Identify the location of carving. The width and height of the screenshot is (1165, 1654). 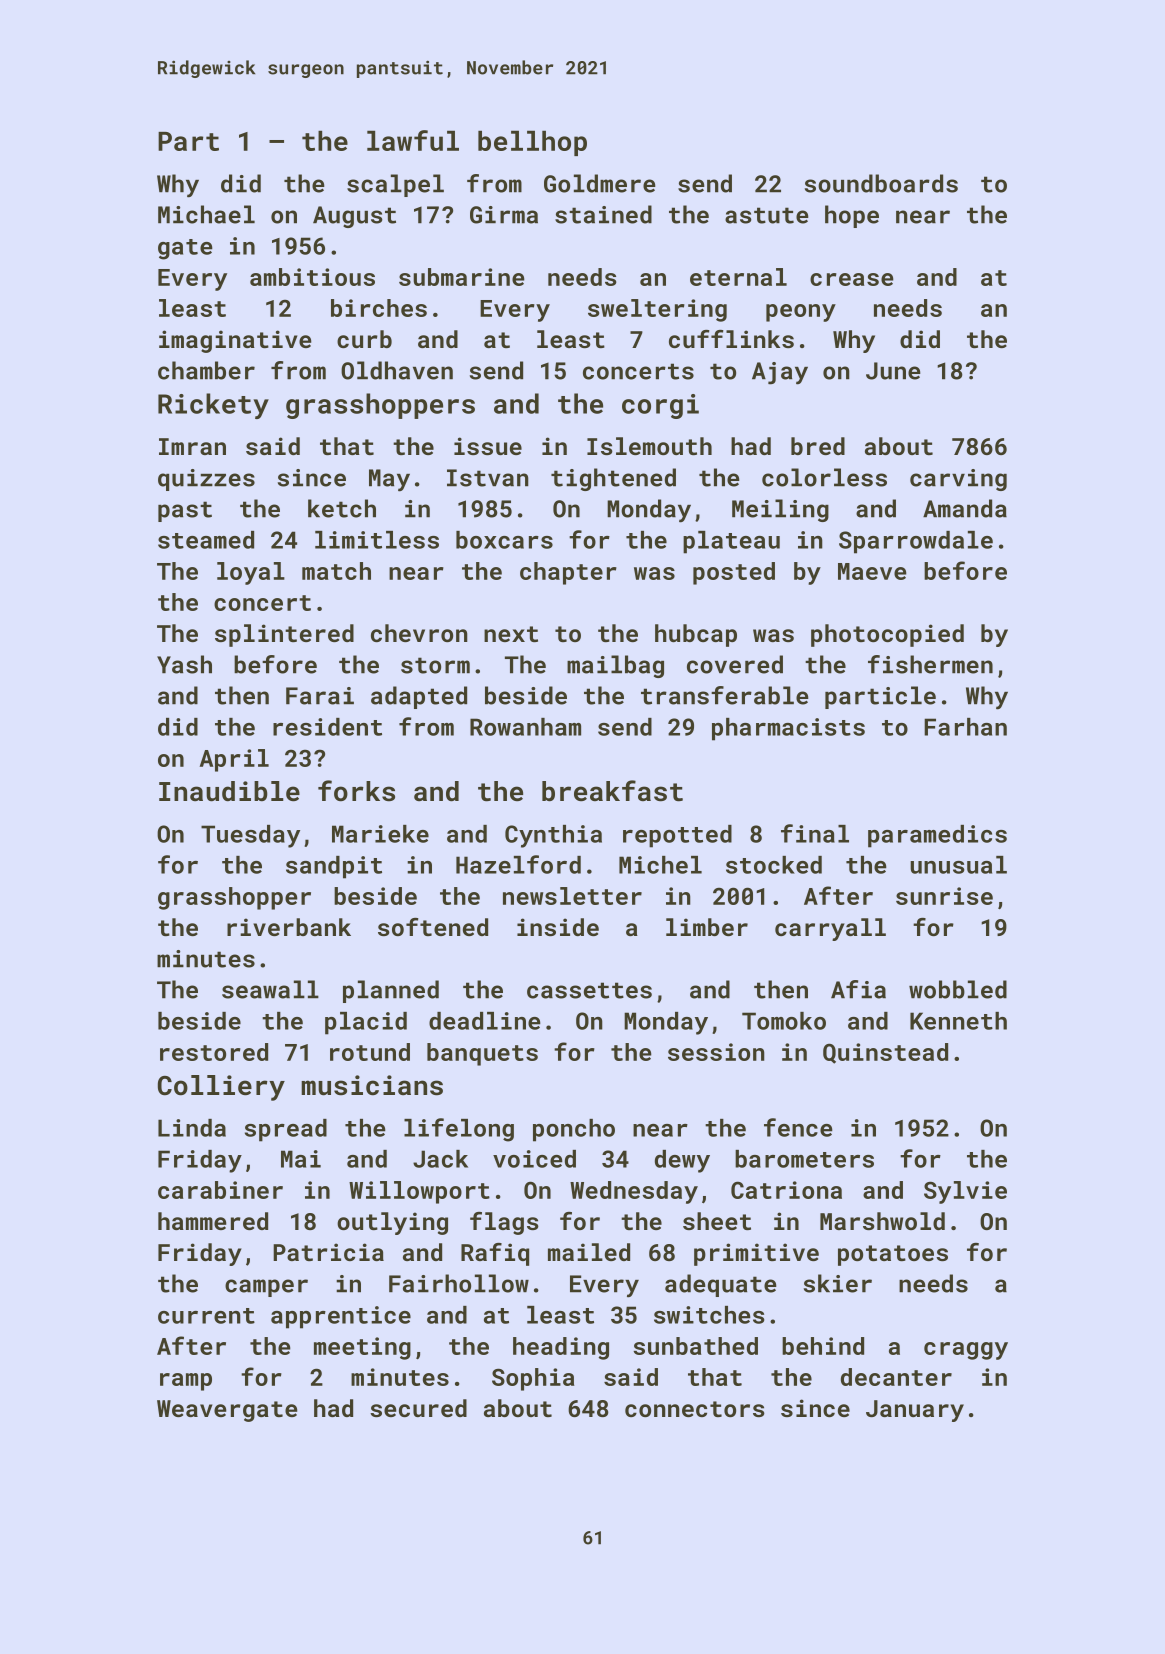
(958, 480).
